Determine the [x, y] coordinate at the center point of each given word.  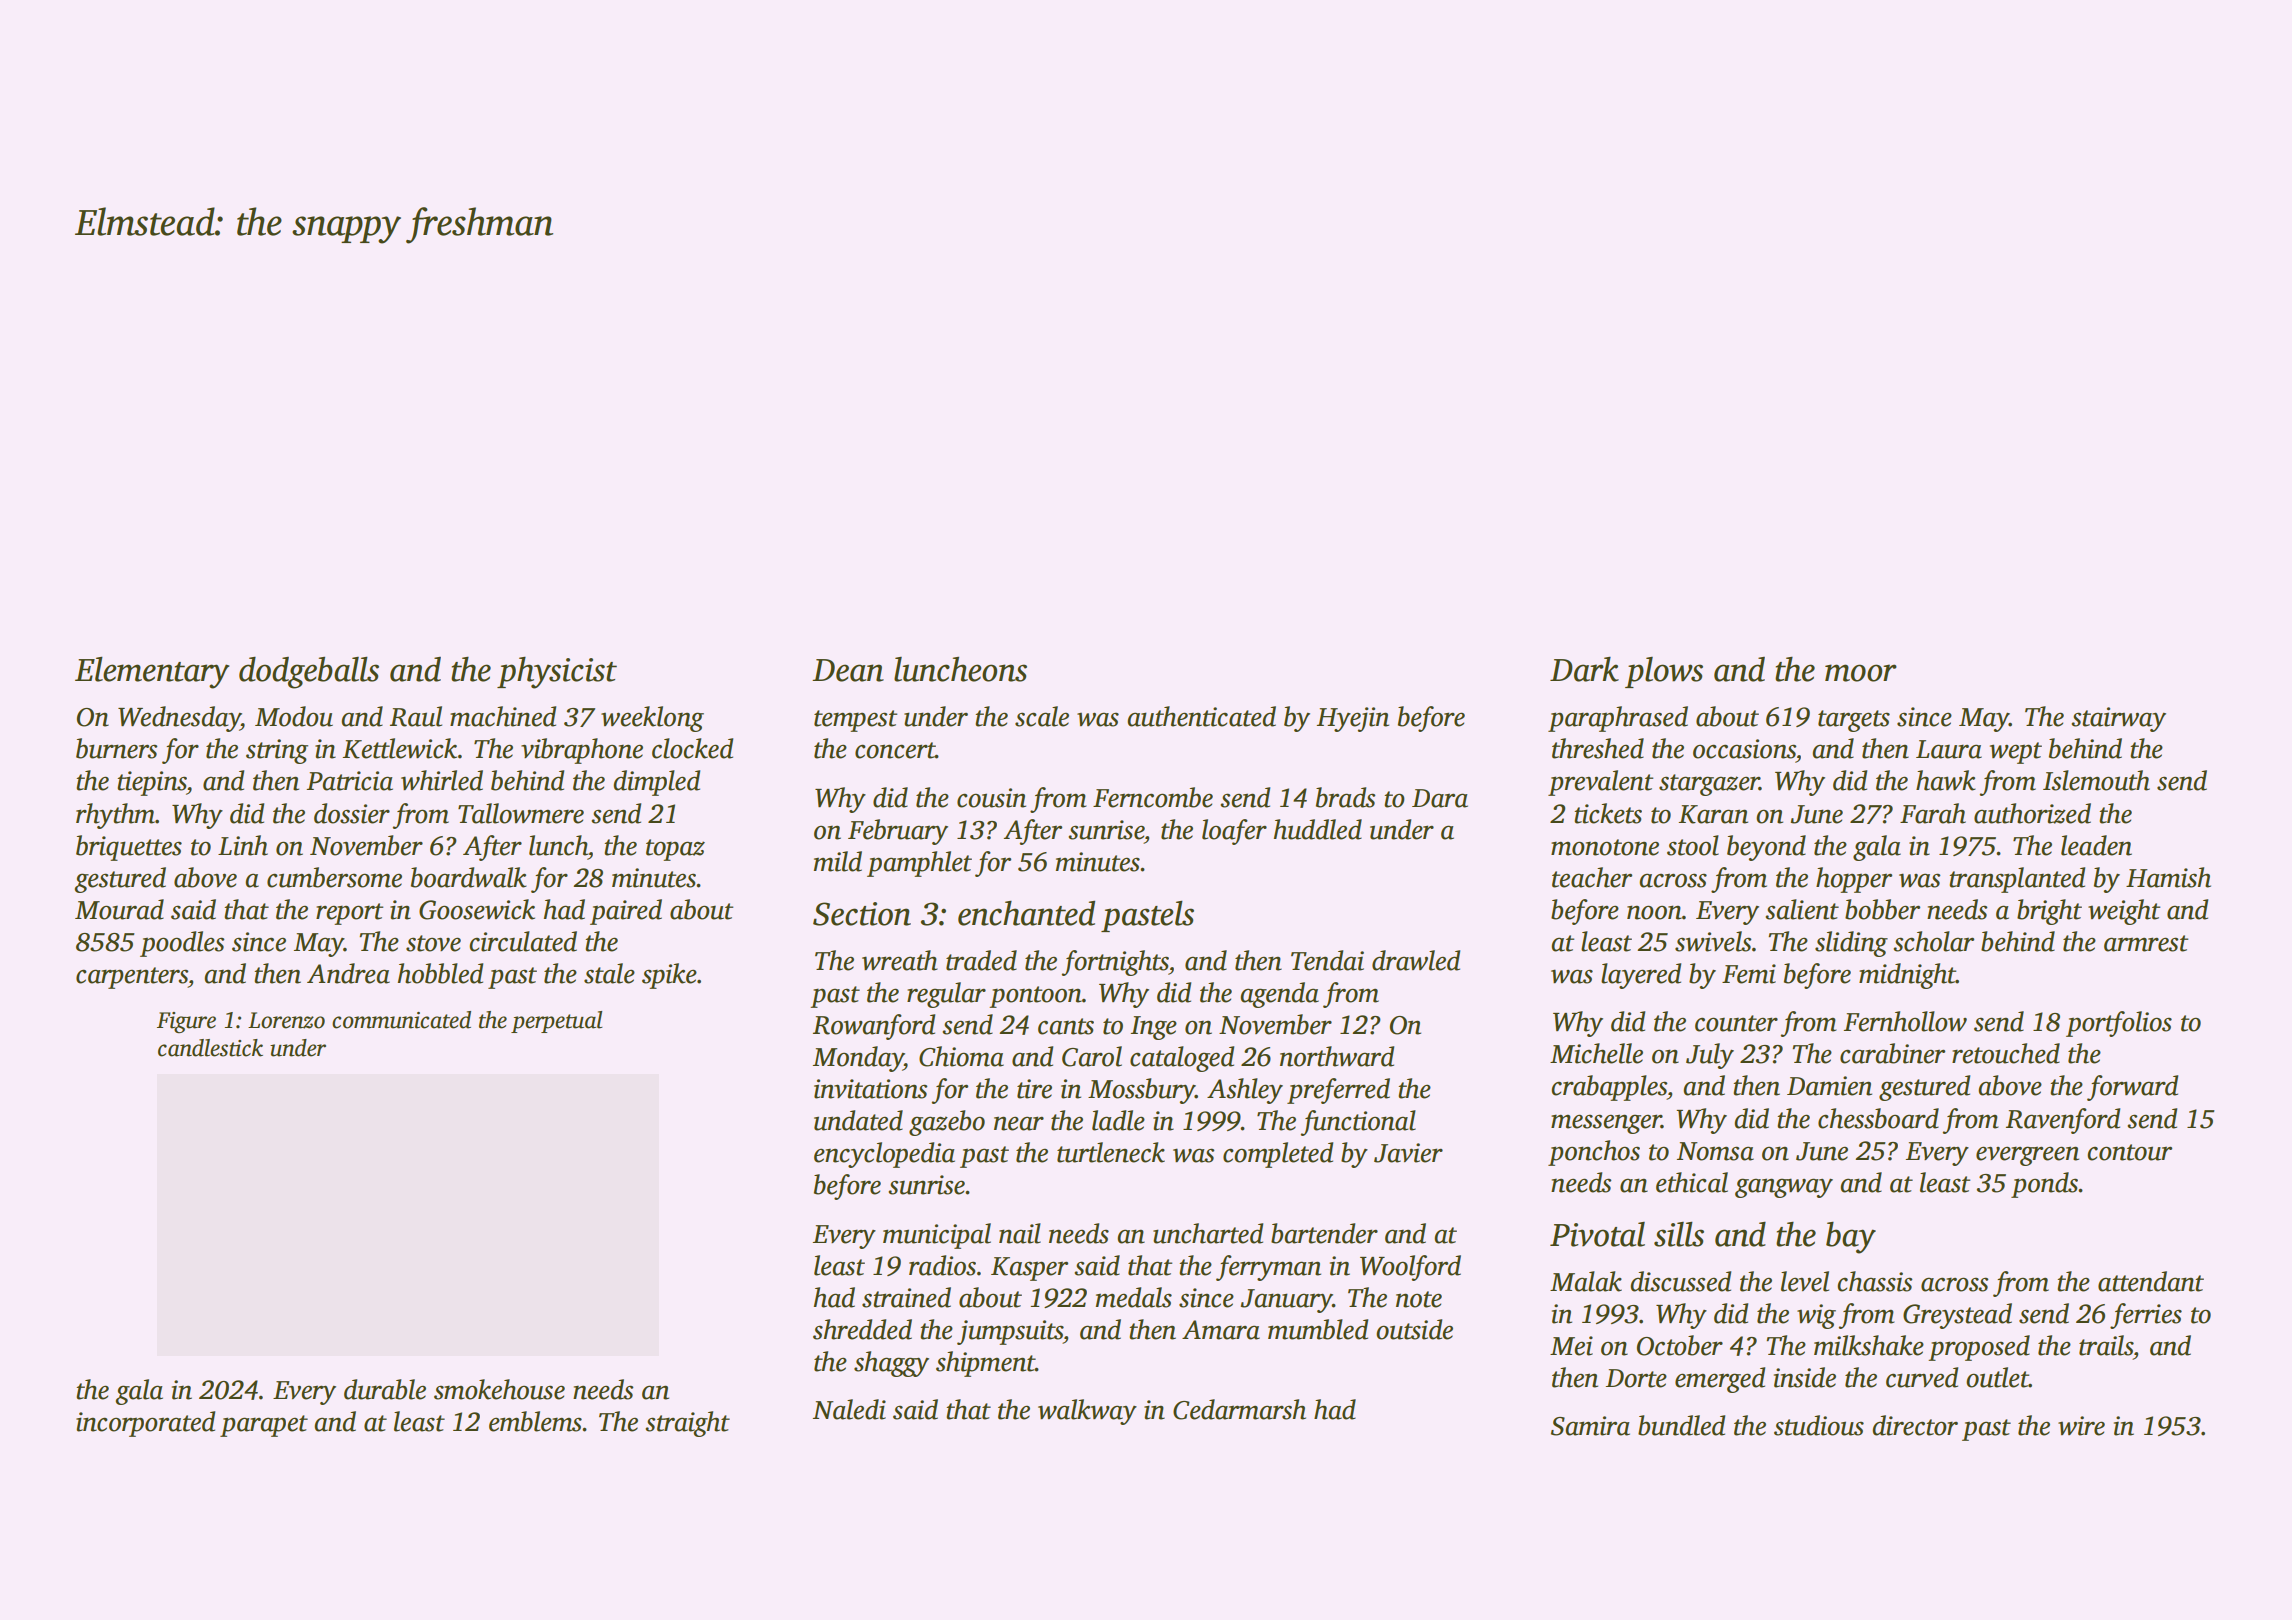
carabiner [1892, 1053]
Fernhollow [1905, 1021]
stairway [2118, 719]
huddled [1318, 829]
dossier [352, 813]
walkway [1087, 1412]
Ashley [1245, 1091]
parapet [264, 1426]
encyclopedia [884, 1155]
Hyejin [1353, 719]
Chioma [961, 1056]
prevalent [1600, 783]
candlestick [210, 1048]
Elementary [152, 673]
